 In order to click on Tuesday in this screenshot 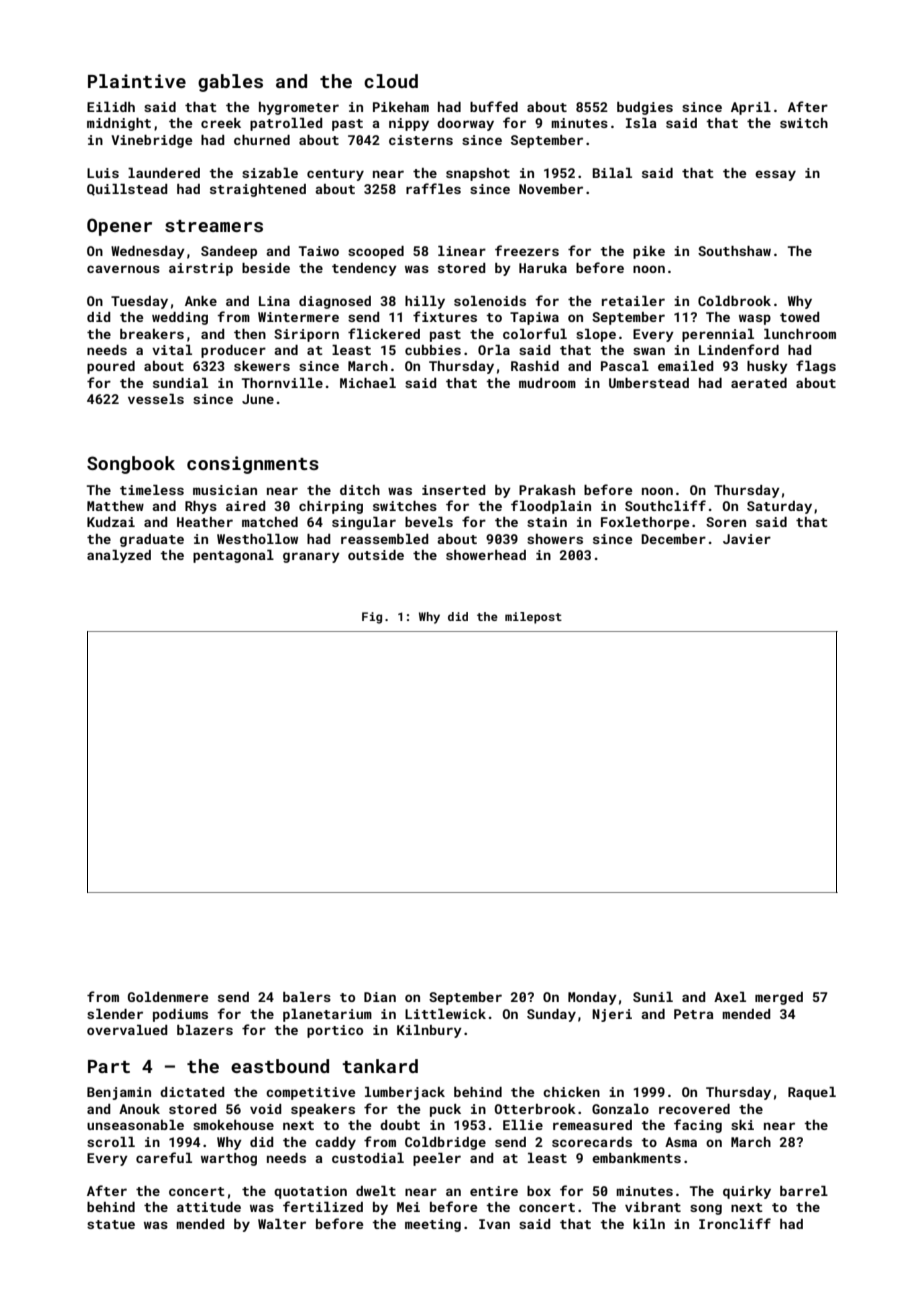, I will do `click(139, 302)`.
